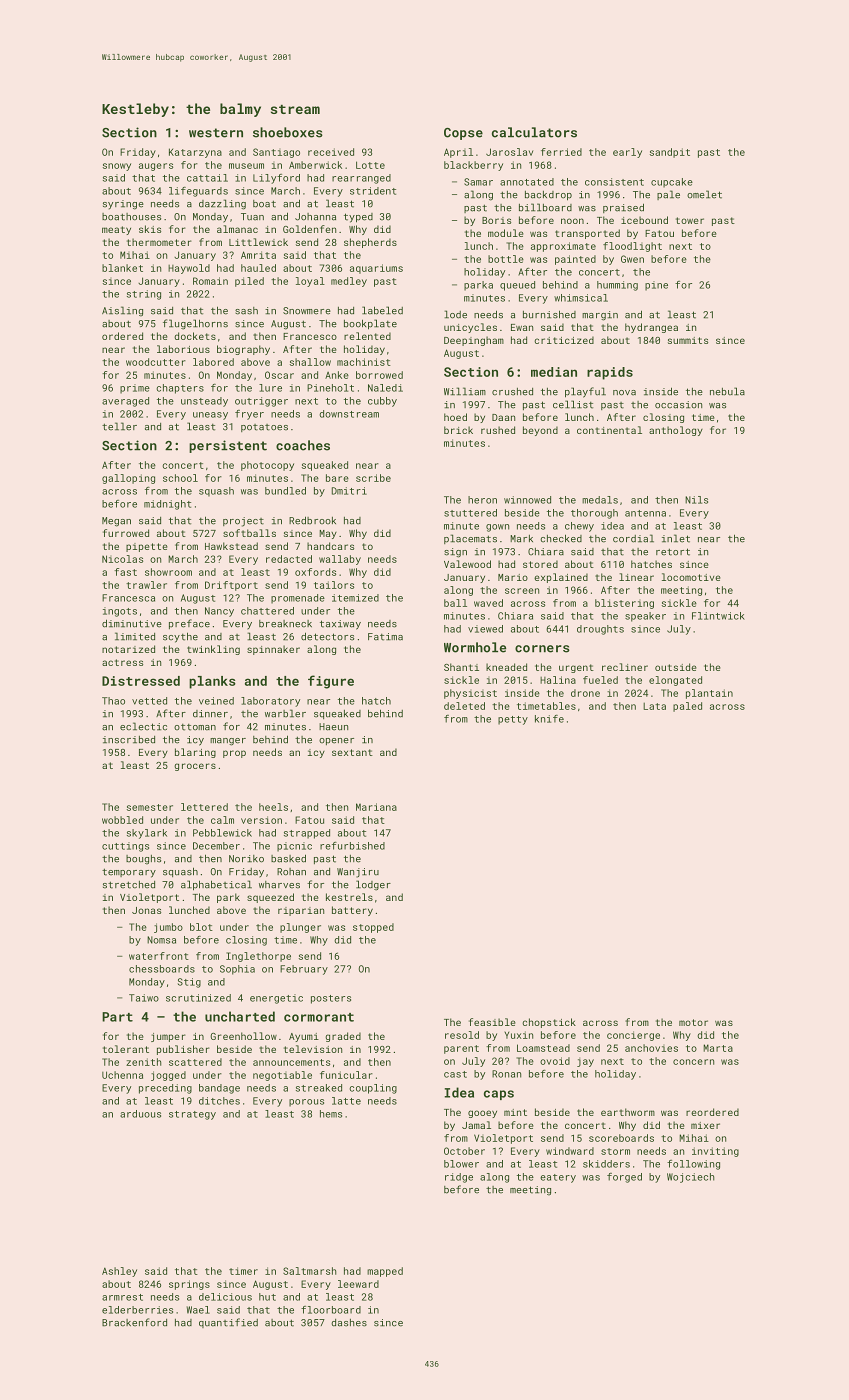 The image size is (849, 1400). What do you see at coordinates (690, 1178) in the image?
I see `Wojciech` at bounding box center [690, 1178].
